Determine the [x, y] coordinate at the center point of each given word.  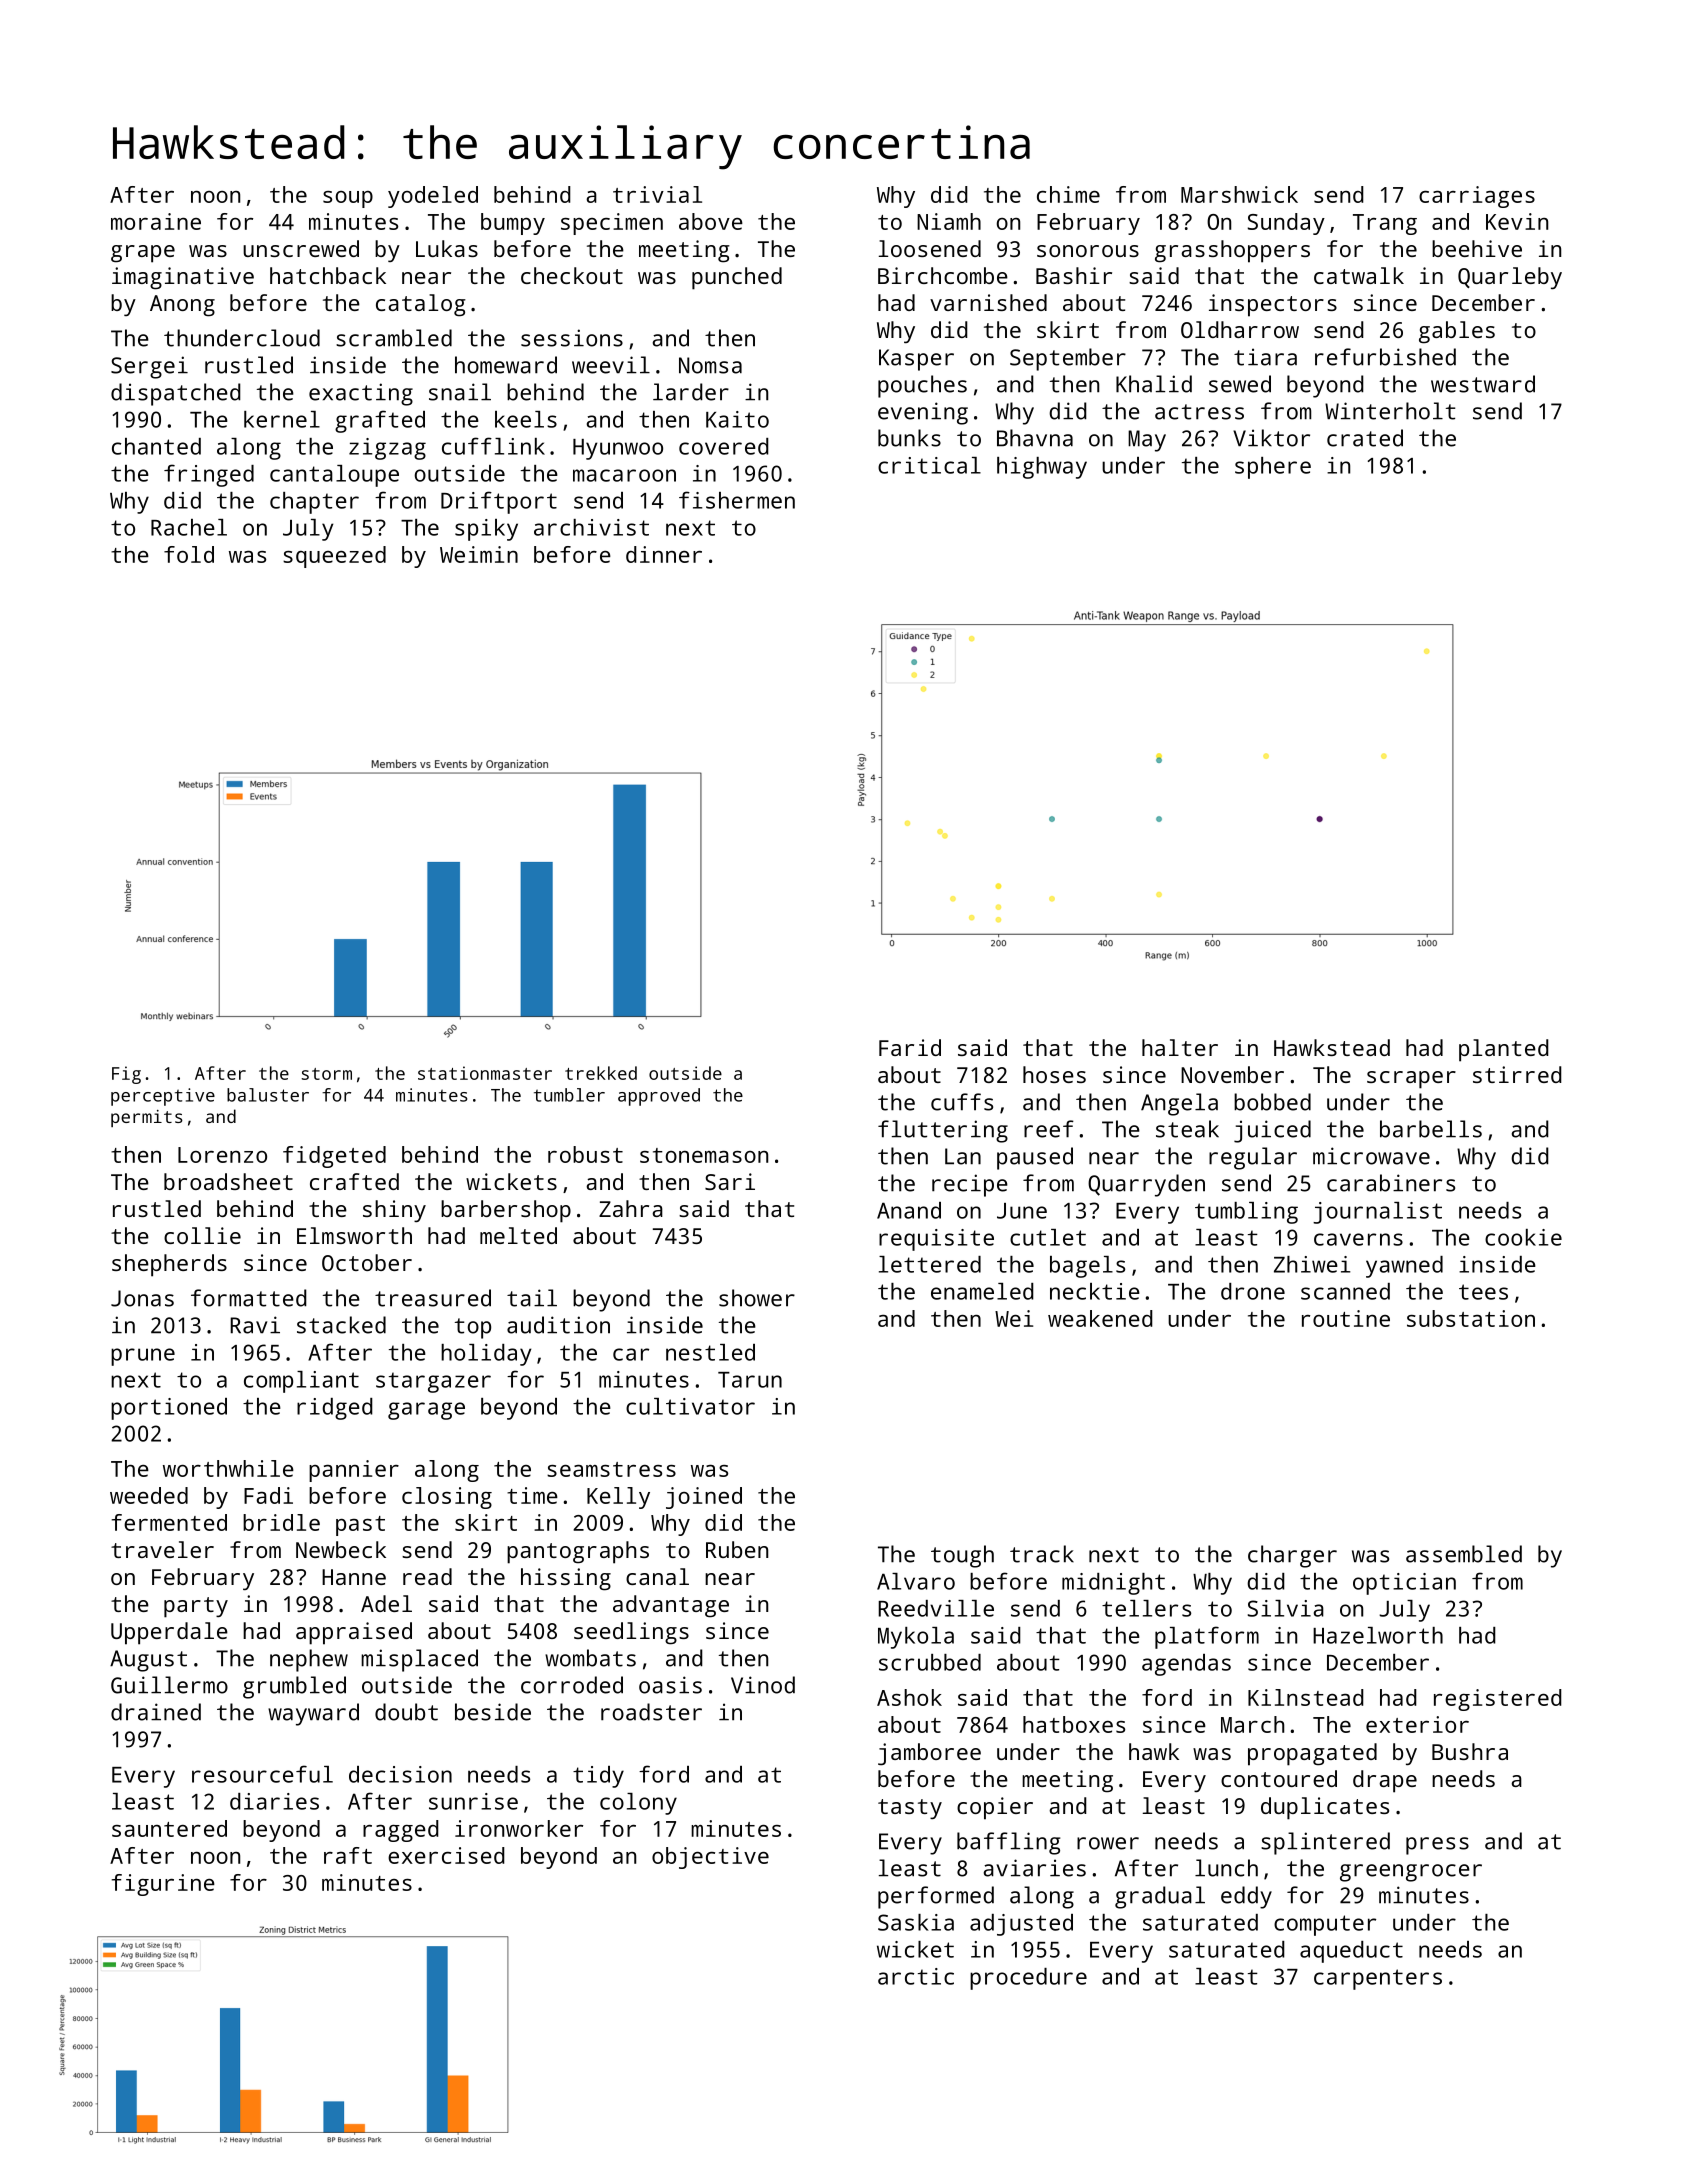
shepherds [169, 1265]
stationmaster [485, 1073]
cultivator [690, 1406]
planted [1504, 1050]
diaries [274, 1801]
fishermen [737, 500]
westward [1483, 384]
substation [1471, 1318]
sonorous [1088, 251]
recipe [970, 1185]
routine [1346, 1318]
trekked [601, 1073]
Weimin [479, 554]
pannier [354, 1471]
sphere [1273, 468]
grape [143, 254]
